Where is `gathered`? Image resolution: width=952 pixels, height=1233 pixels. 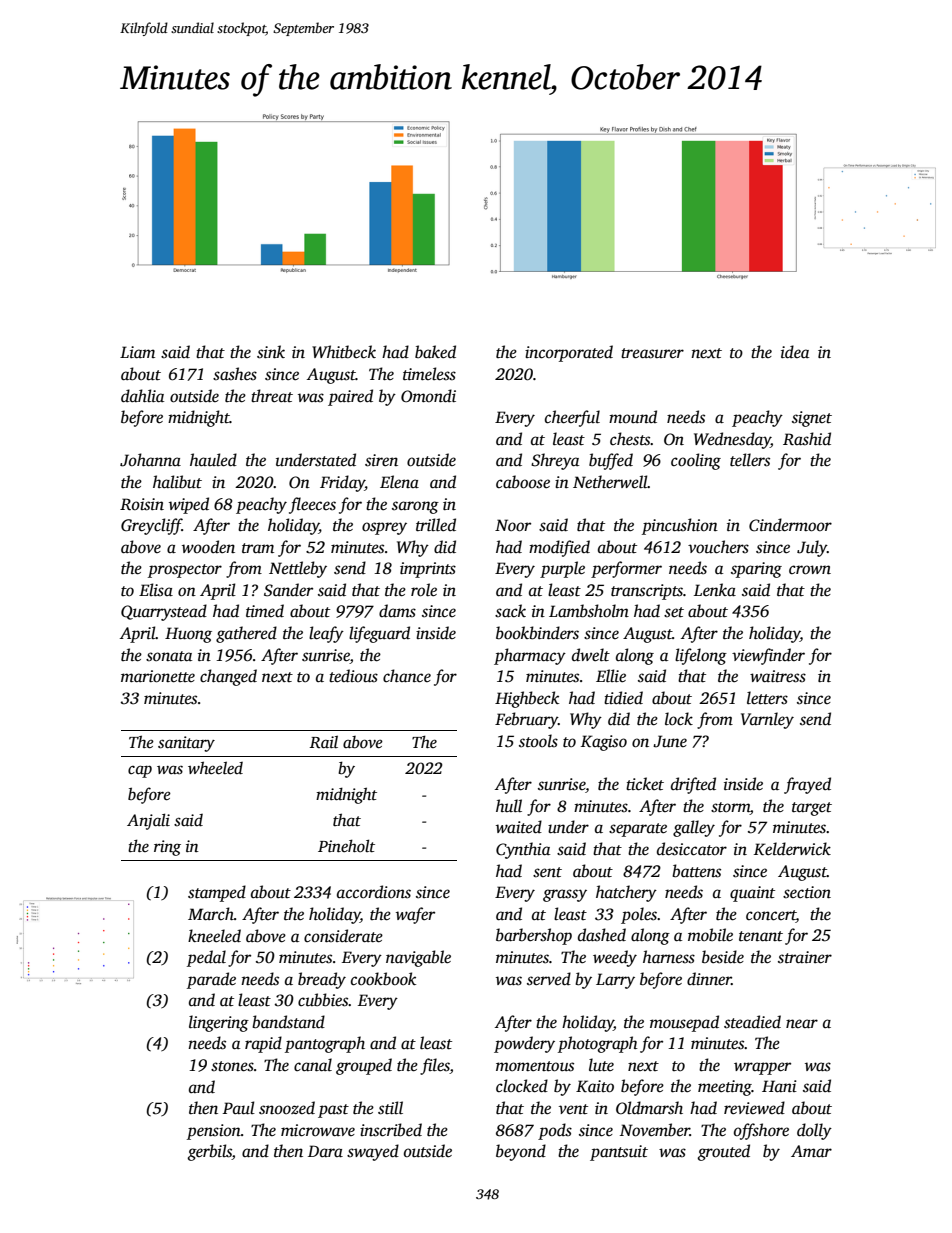
gathered is located at coordinates (246, 634).
